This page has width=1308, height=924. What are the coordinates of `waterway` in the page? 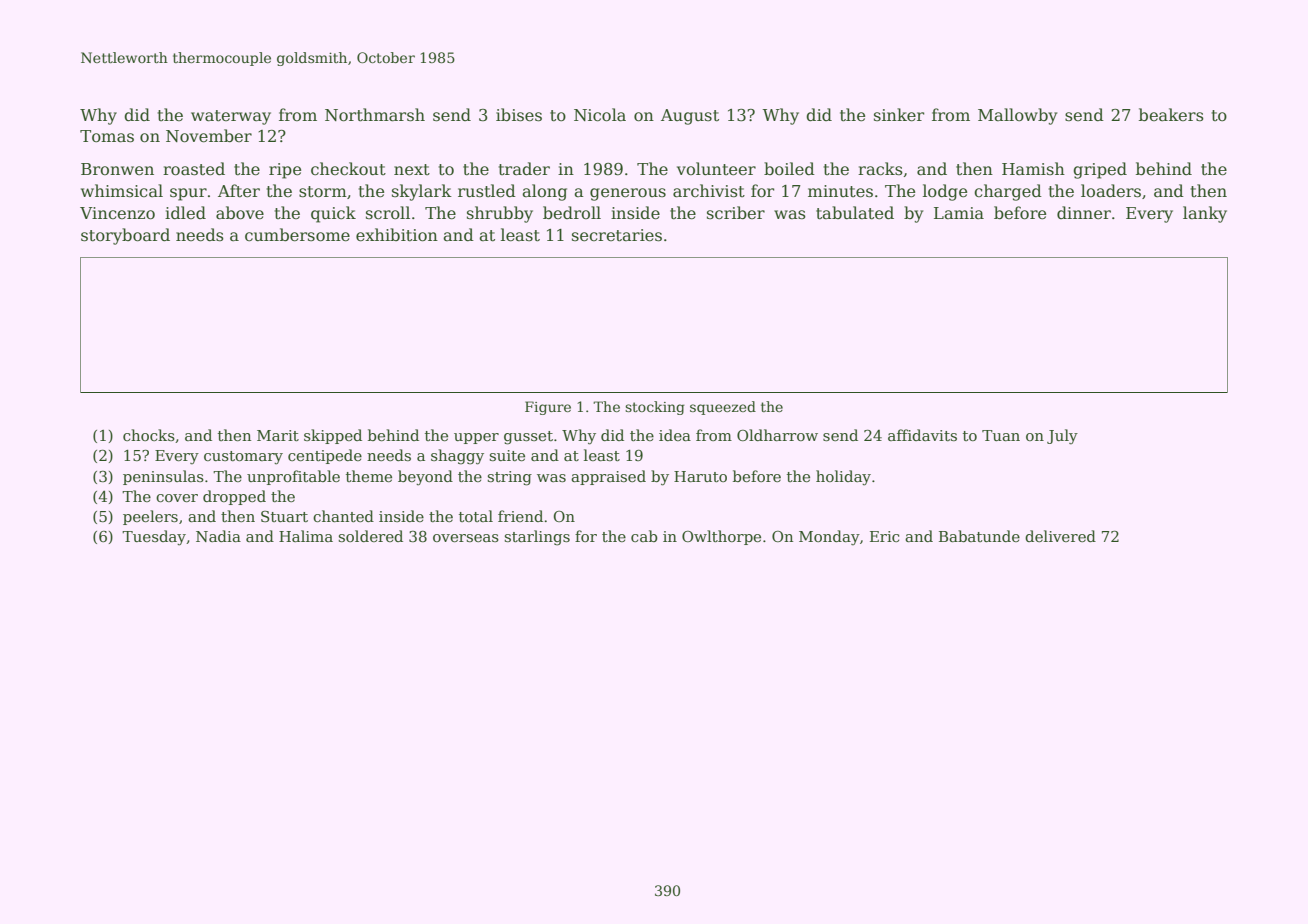 It's located at (231, 117).
